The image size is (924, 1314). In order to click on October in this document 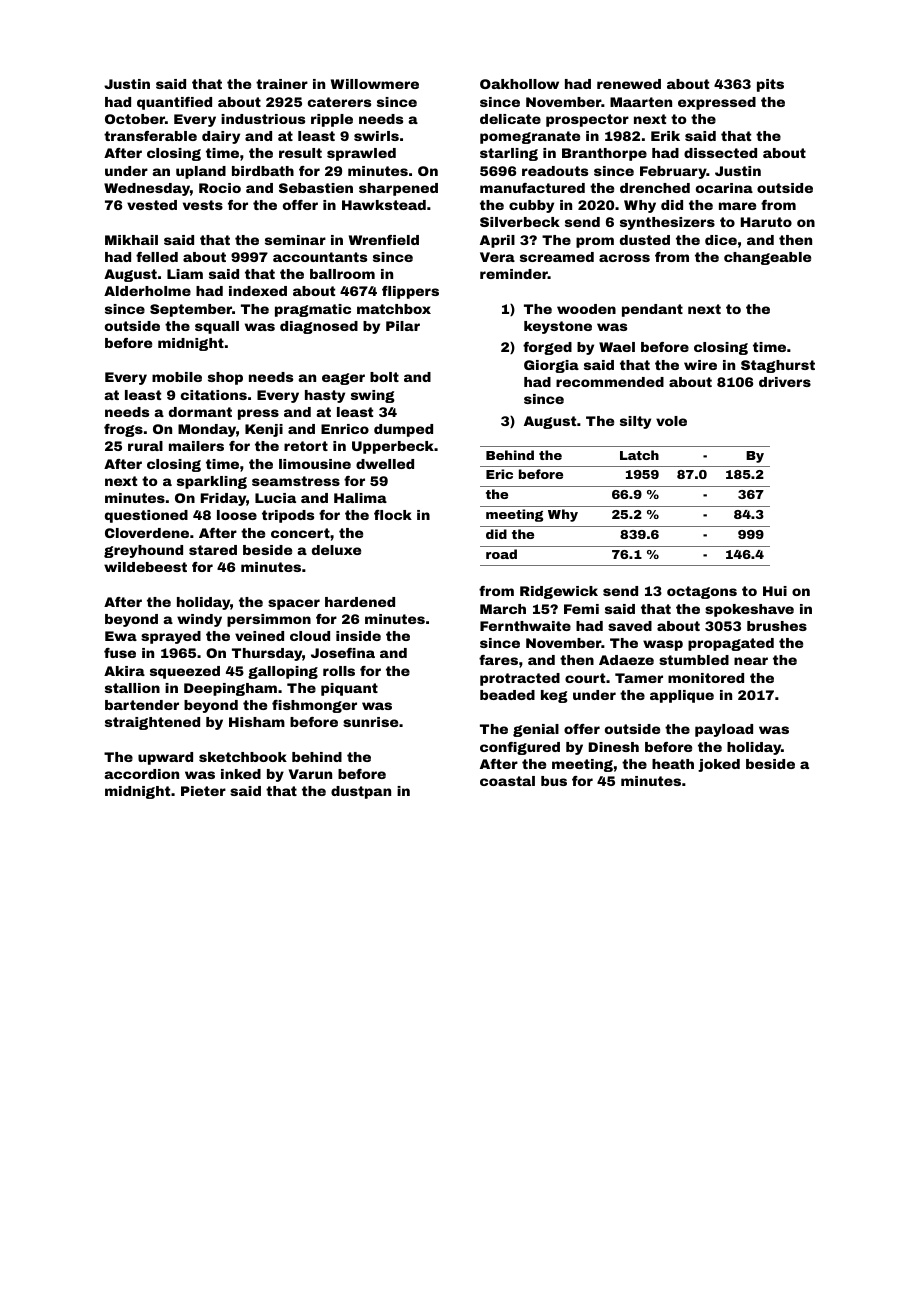, I will do `click(135, 119)`.
